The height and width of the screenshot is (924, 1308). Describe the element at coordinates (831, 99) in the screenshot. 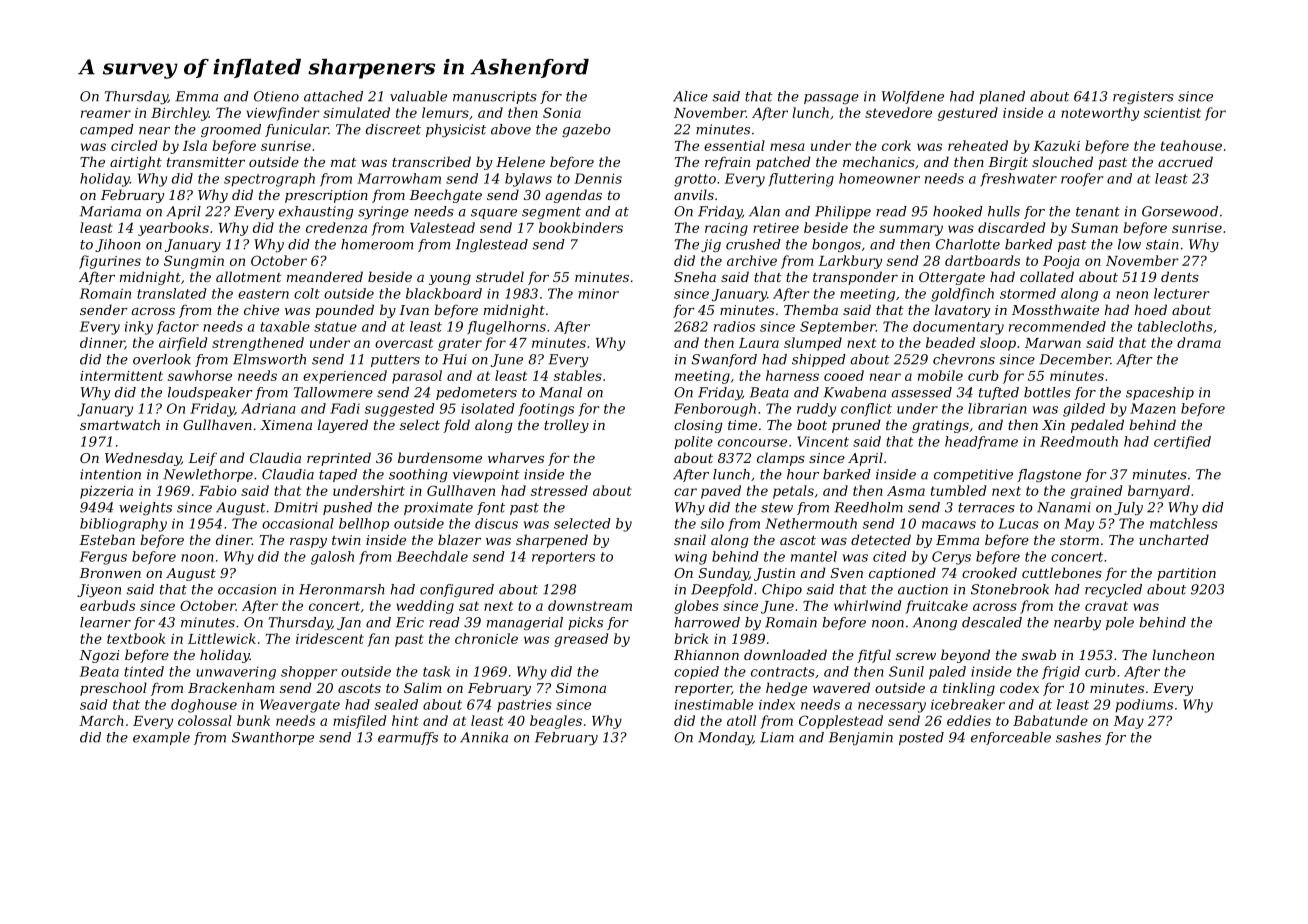

I see `passage` at that location.
